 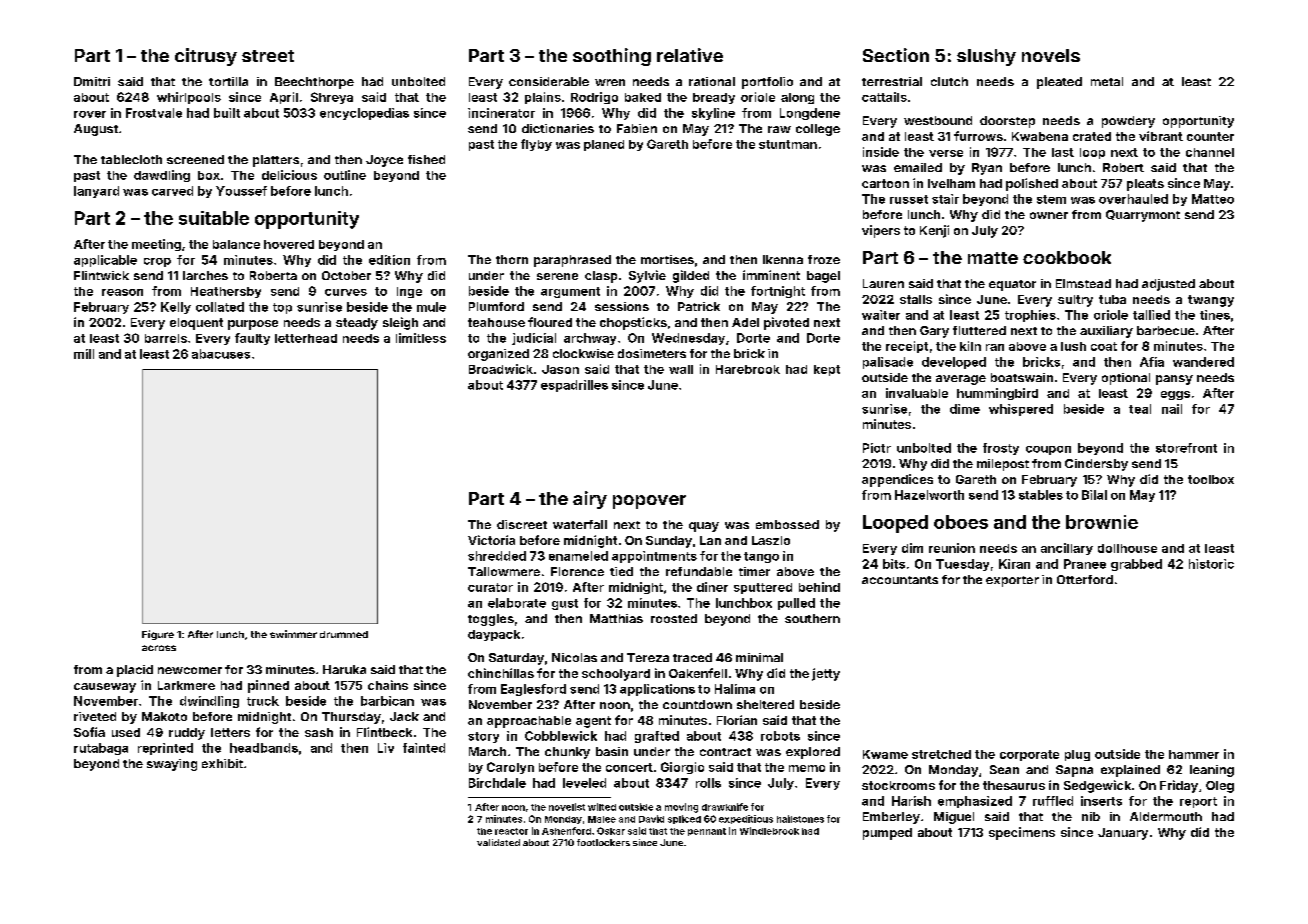 What do you see at coordinates (712, 587) in the document?
I see `diner` at bounding box center [712, 587].
